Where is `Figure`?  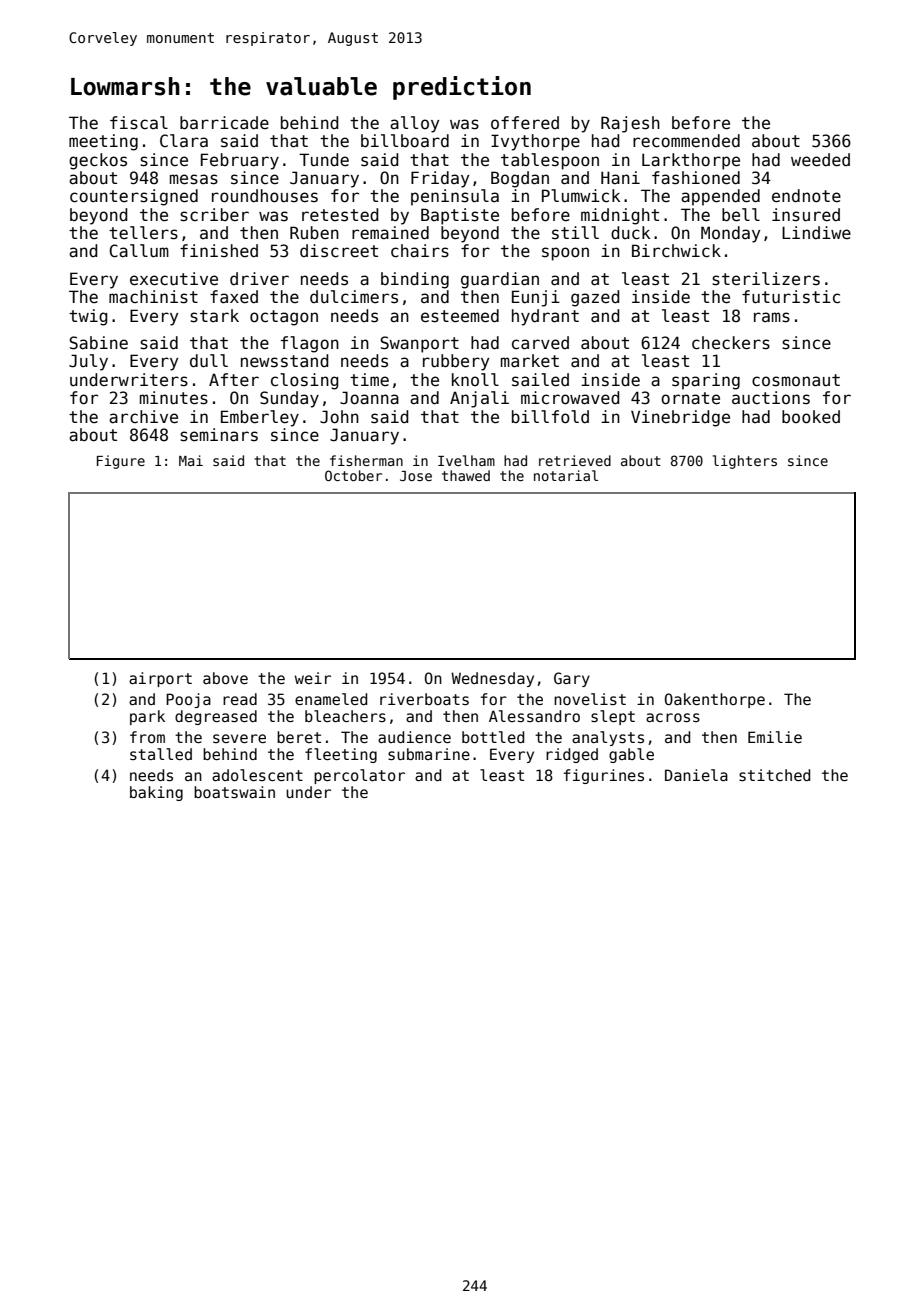 Figure is located at coordinates (121, 462).
